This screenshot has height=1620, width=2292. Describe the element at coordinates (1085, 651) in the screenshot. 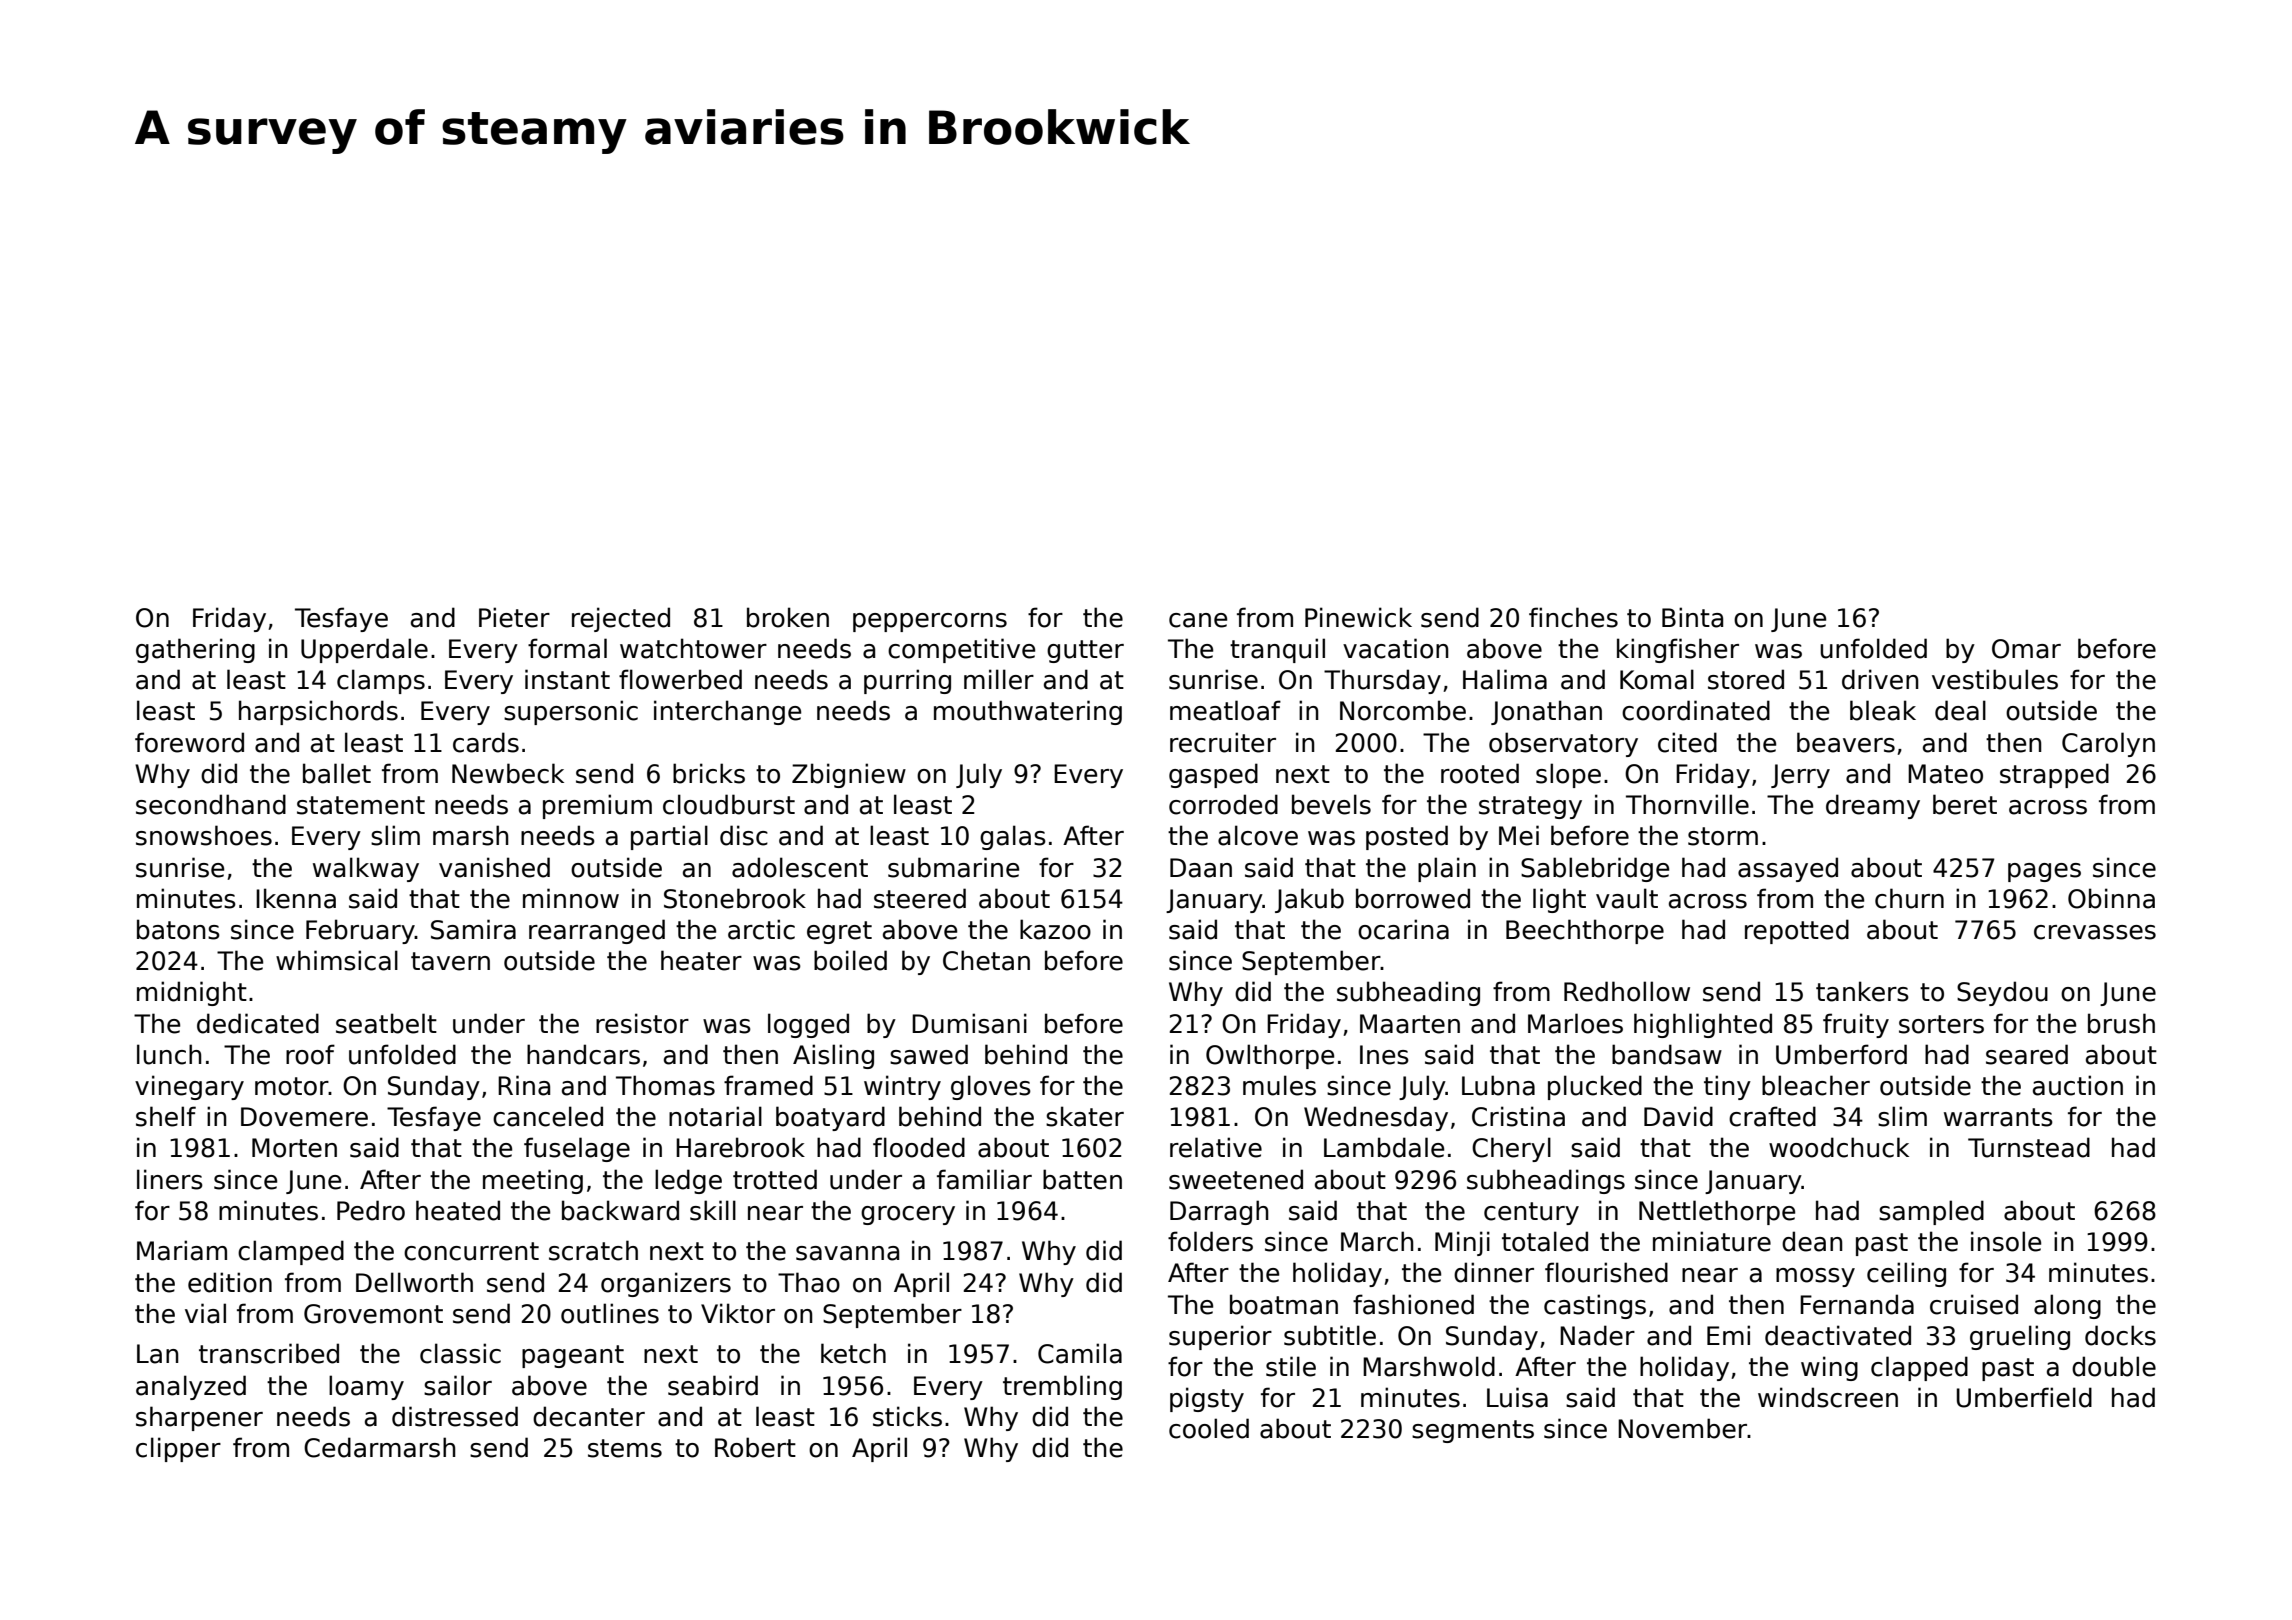

I see `gutter` at that location.
